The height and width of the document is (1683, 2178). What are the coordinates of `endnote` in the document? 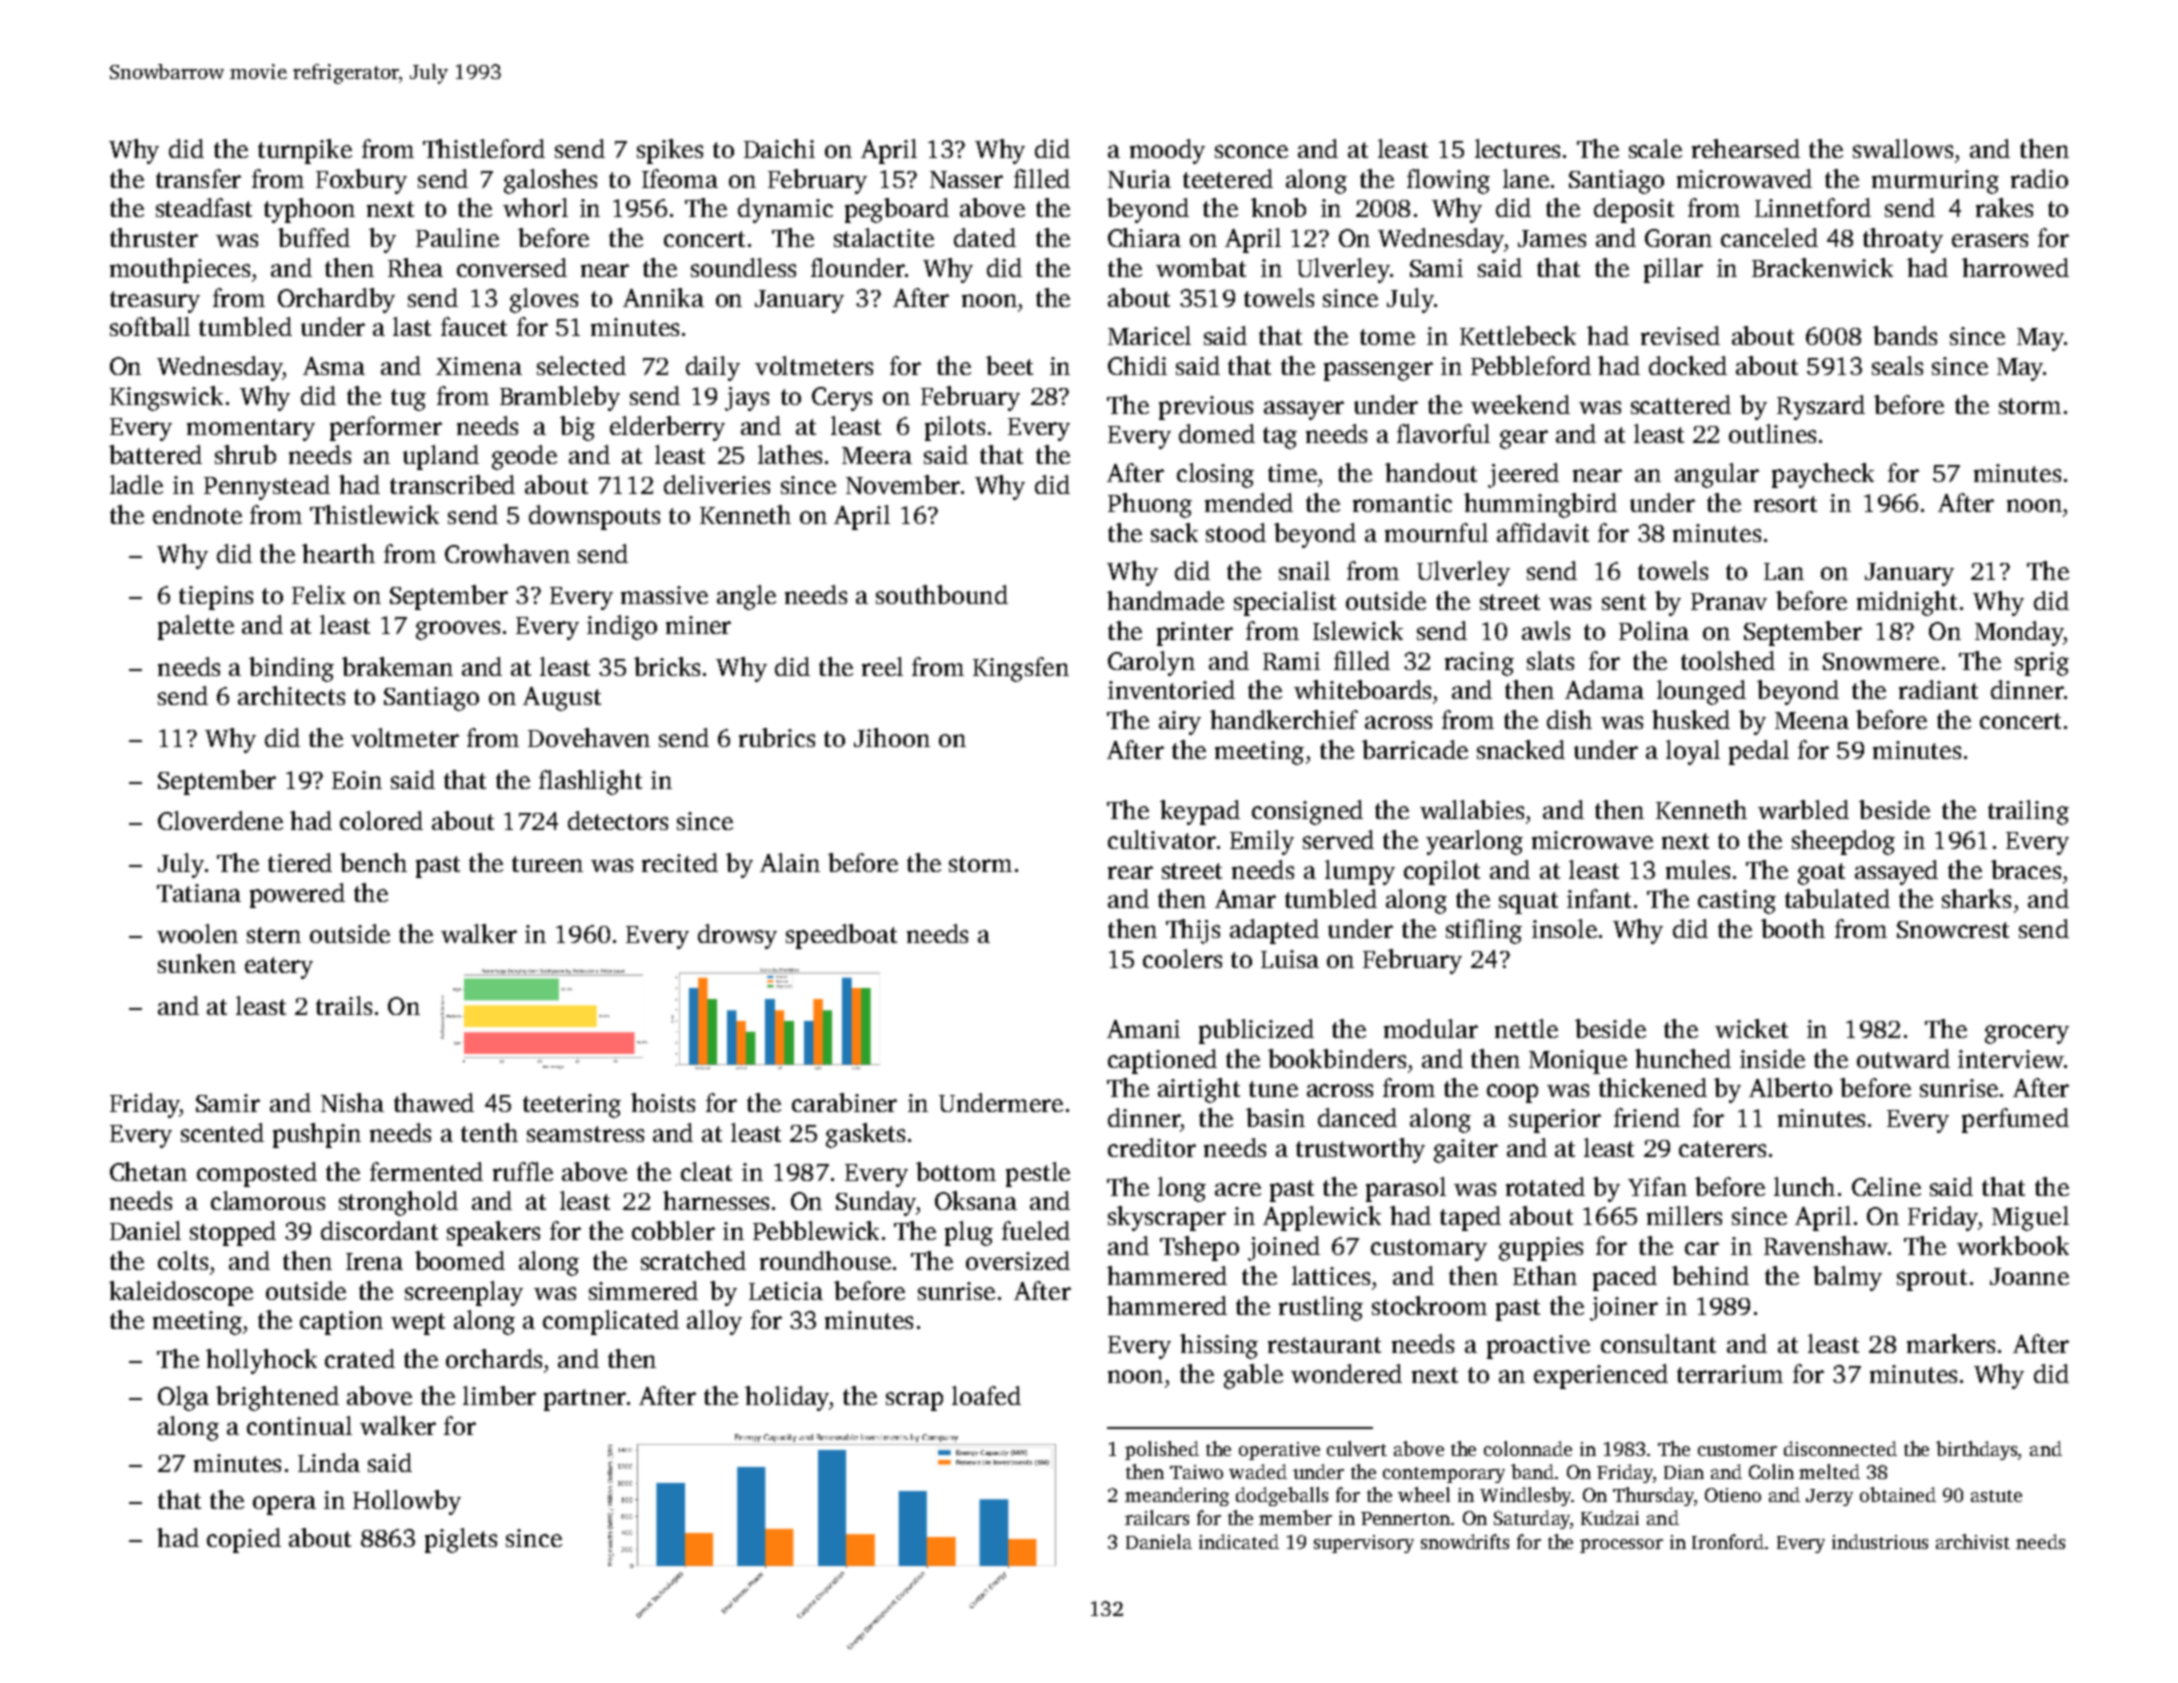 It's located at (197, 514).
